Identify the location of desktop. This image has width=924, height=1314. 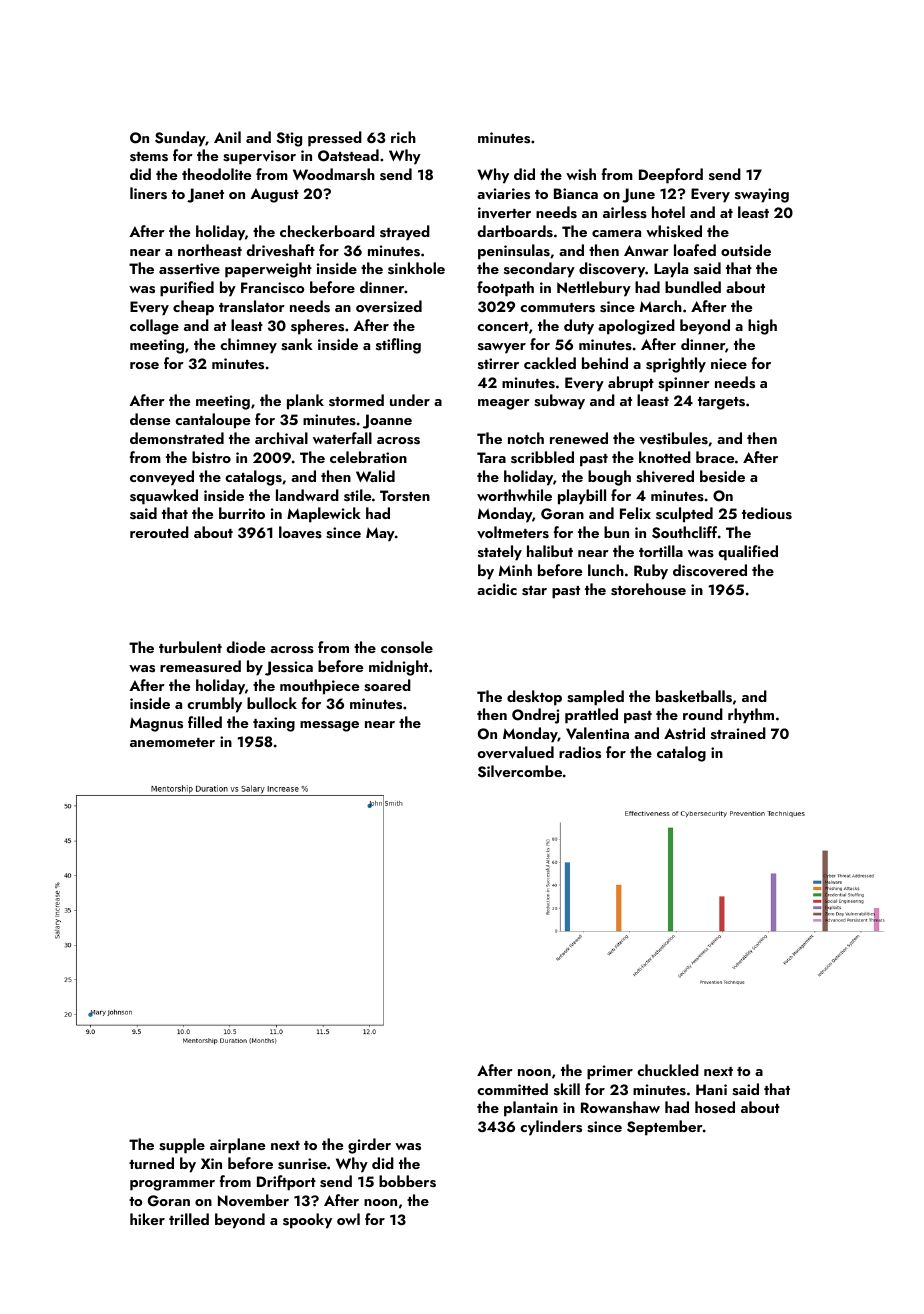
(534, 698).
